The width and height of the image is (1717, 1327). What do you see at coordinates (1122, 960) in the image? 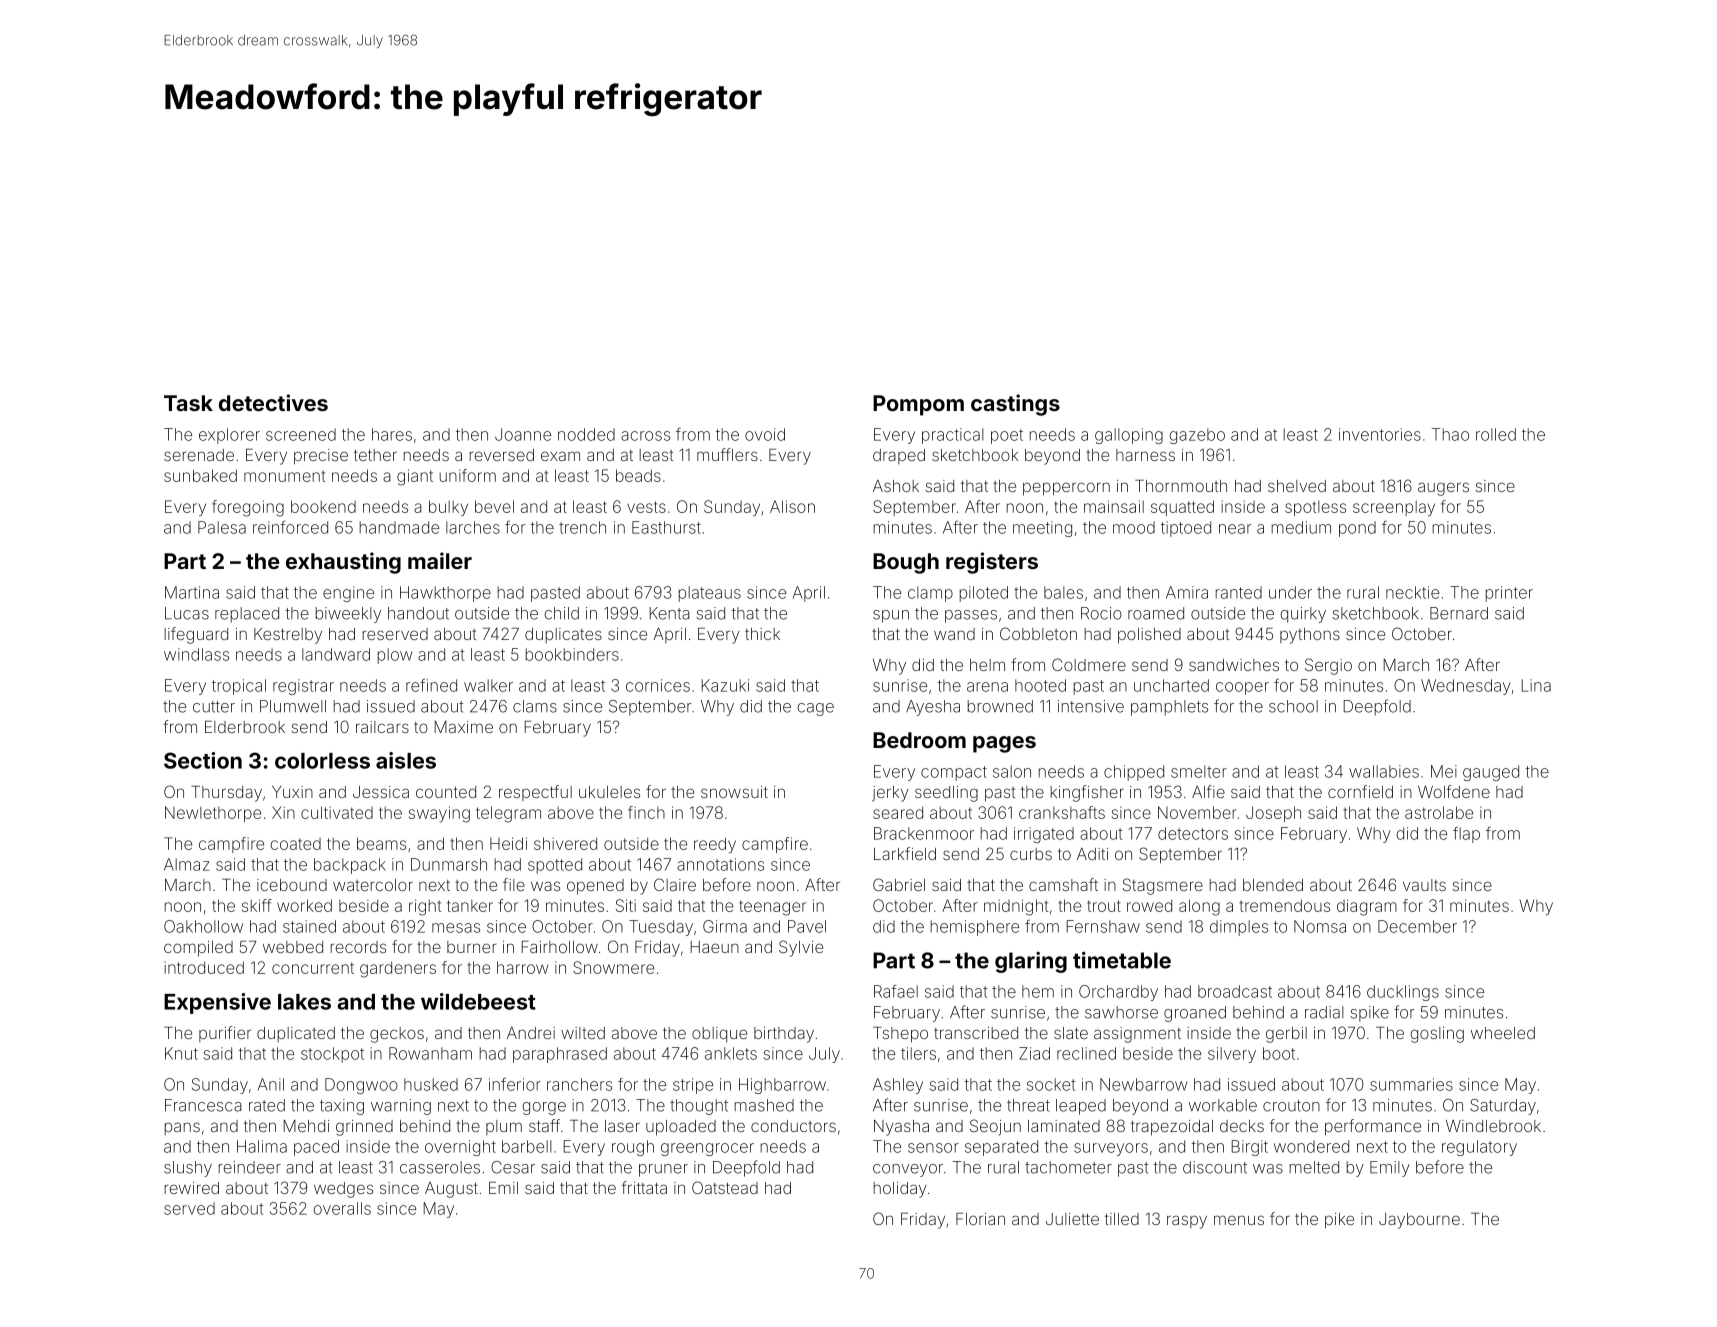
I see `timetable` at bounding box center [1122, 960].
